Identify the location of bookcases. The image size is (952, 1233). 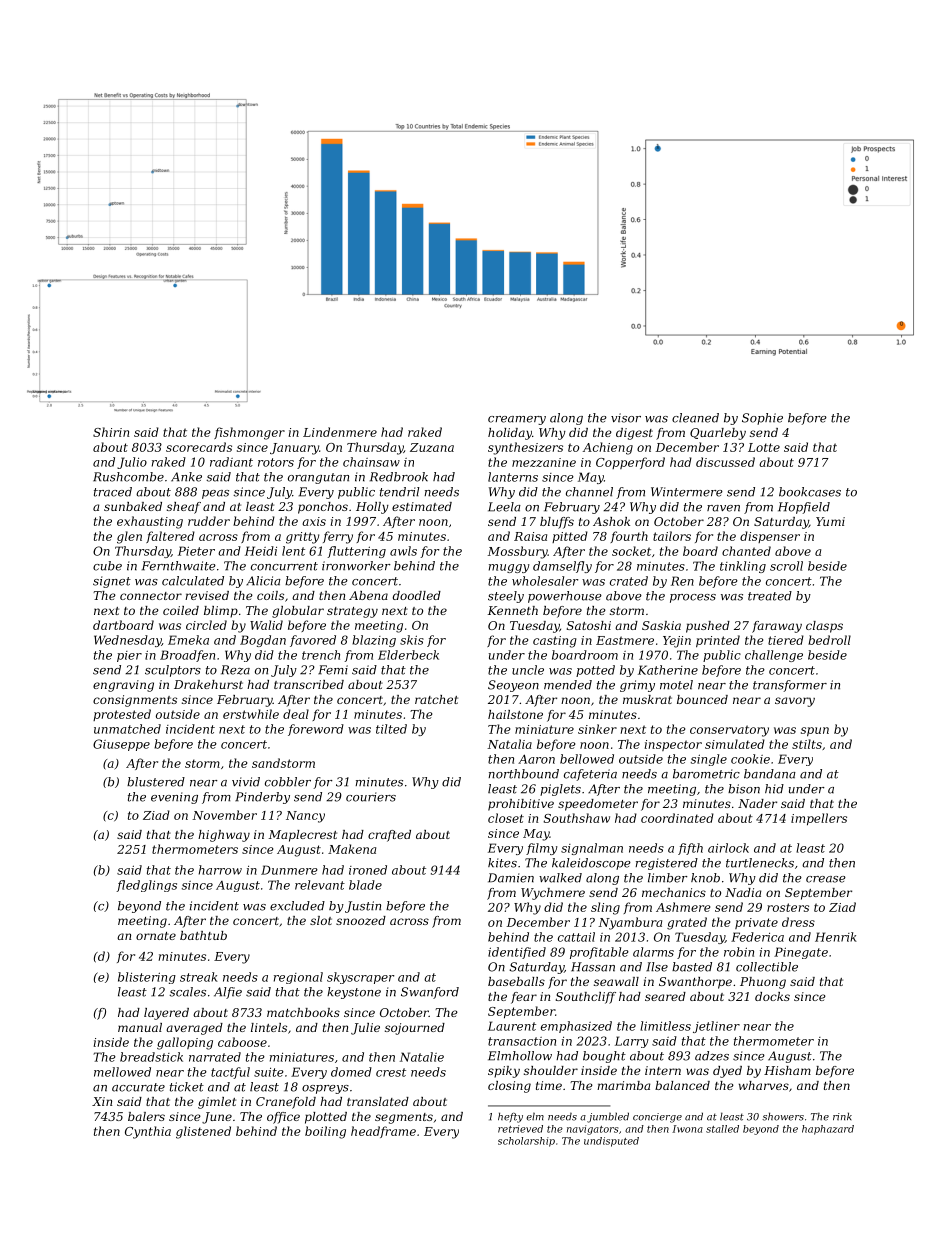
(810, 492).
